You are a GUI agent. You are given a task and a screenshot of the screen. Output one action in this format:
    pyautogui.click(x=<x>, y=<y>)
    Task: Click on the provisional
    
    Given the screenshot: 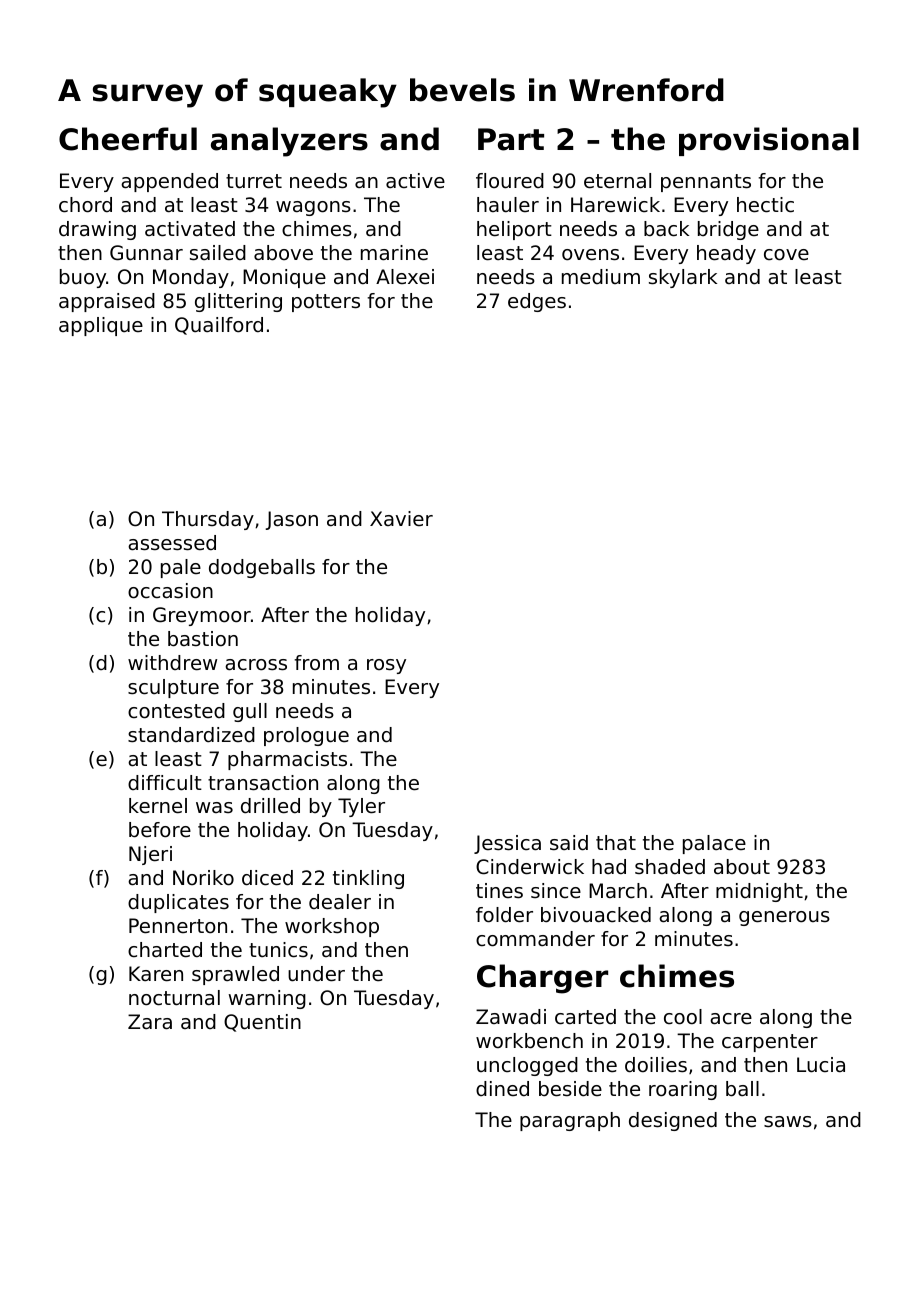 What is the action you would take?
    pyautogui.click(x=769, y=141)
